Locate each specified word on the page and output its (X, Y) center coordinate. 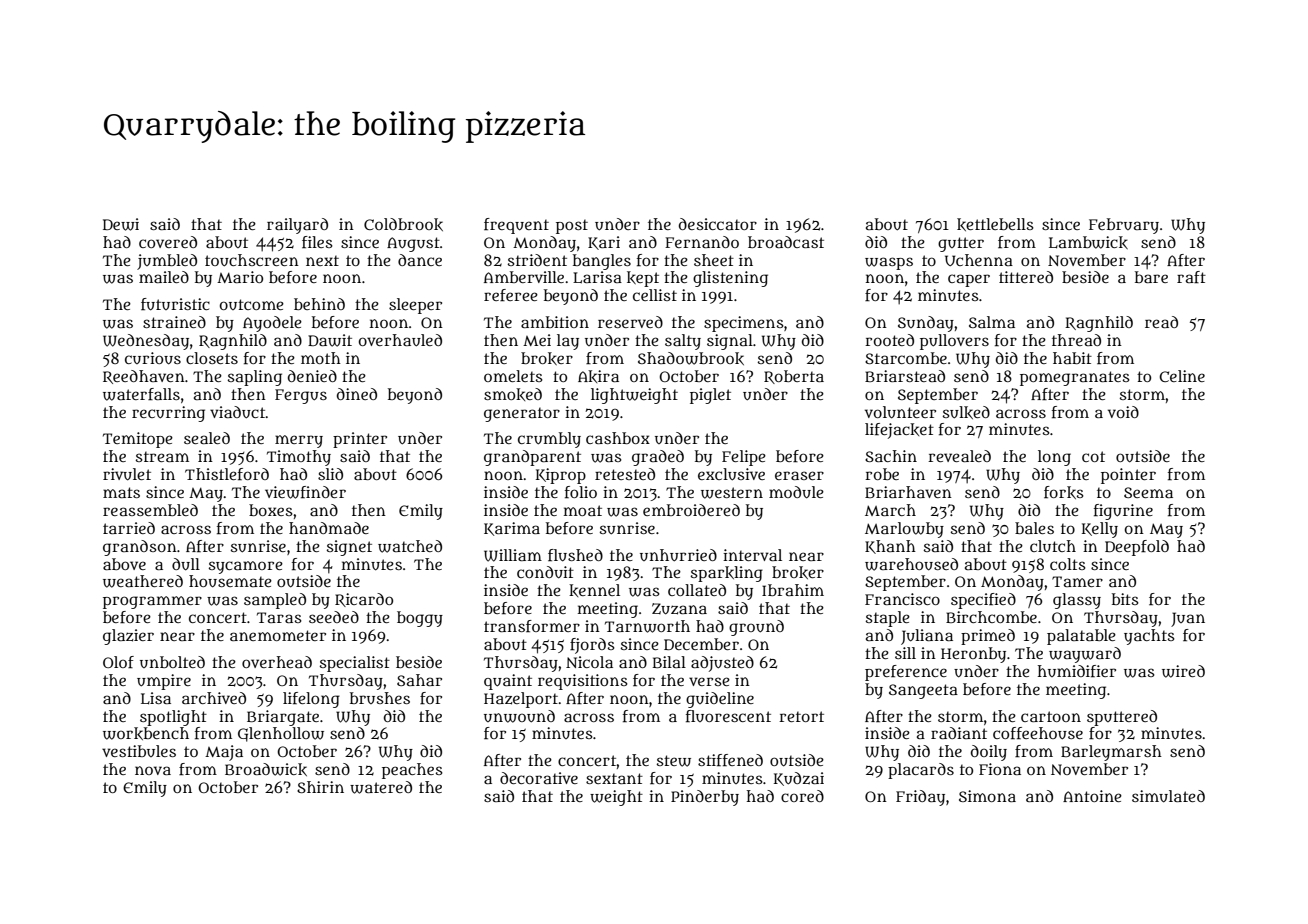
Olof (118, 662)
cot (1093, 456)
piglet (710, 396)
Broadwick (266, 769)
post (572, 226)
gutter (961, 244)
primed (988, 637)
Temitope (138, 440)
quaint (508, 682)
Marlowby (904, 530)
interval (752, 555)
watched (410, 546)
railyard (297, 226)
